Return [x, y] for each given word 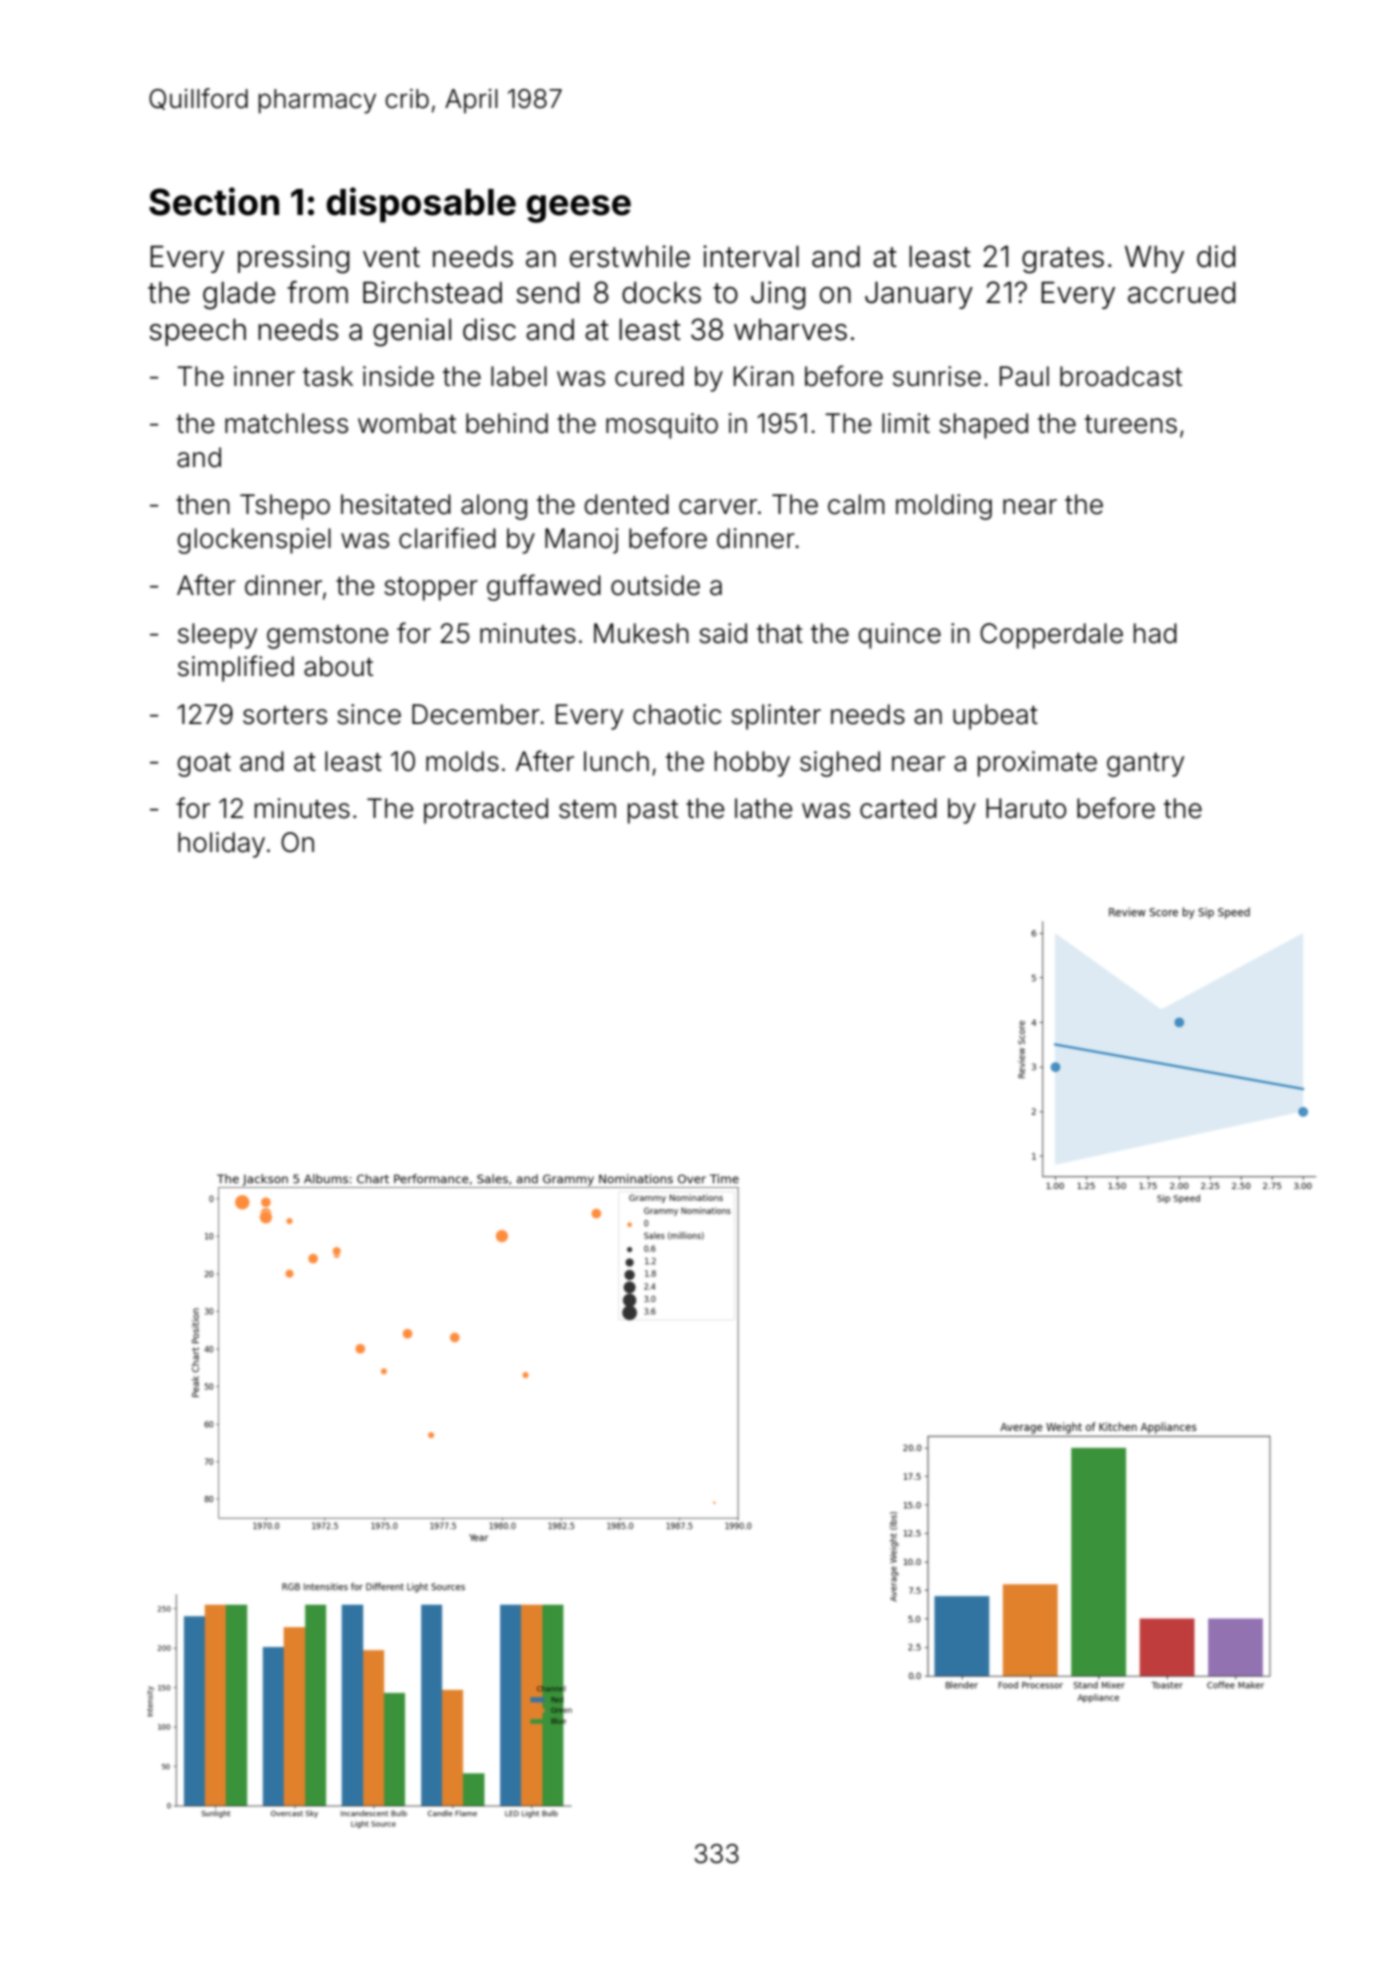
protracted [486, 811]
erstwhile [630, 256]
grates [1063, 260]
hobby [752, 764]
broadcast [1121, 376]
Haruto [1026, 808]
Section [214, 201]
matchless [286, 423]
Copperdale [1051, 636]
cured [649, 376]
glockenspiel [254, 541]
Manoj [581, 541]
